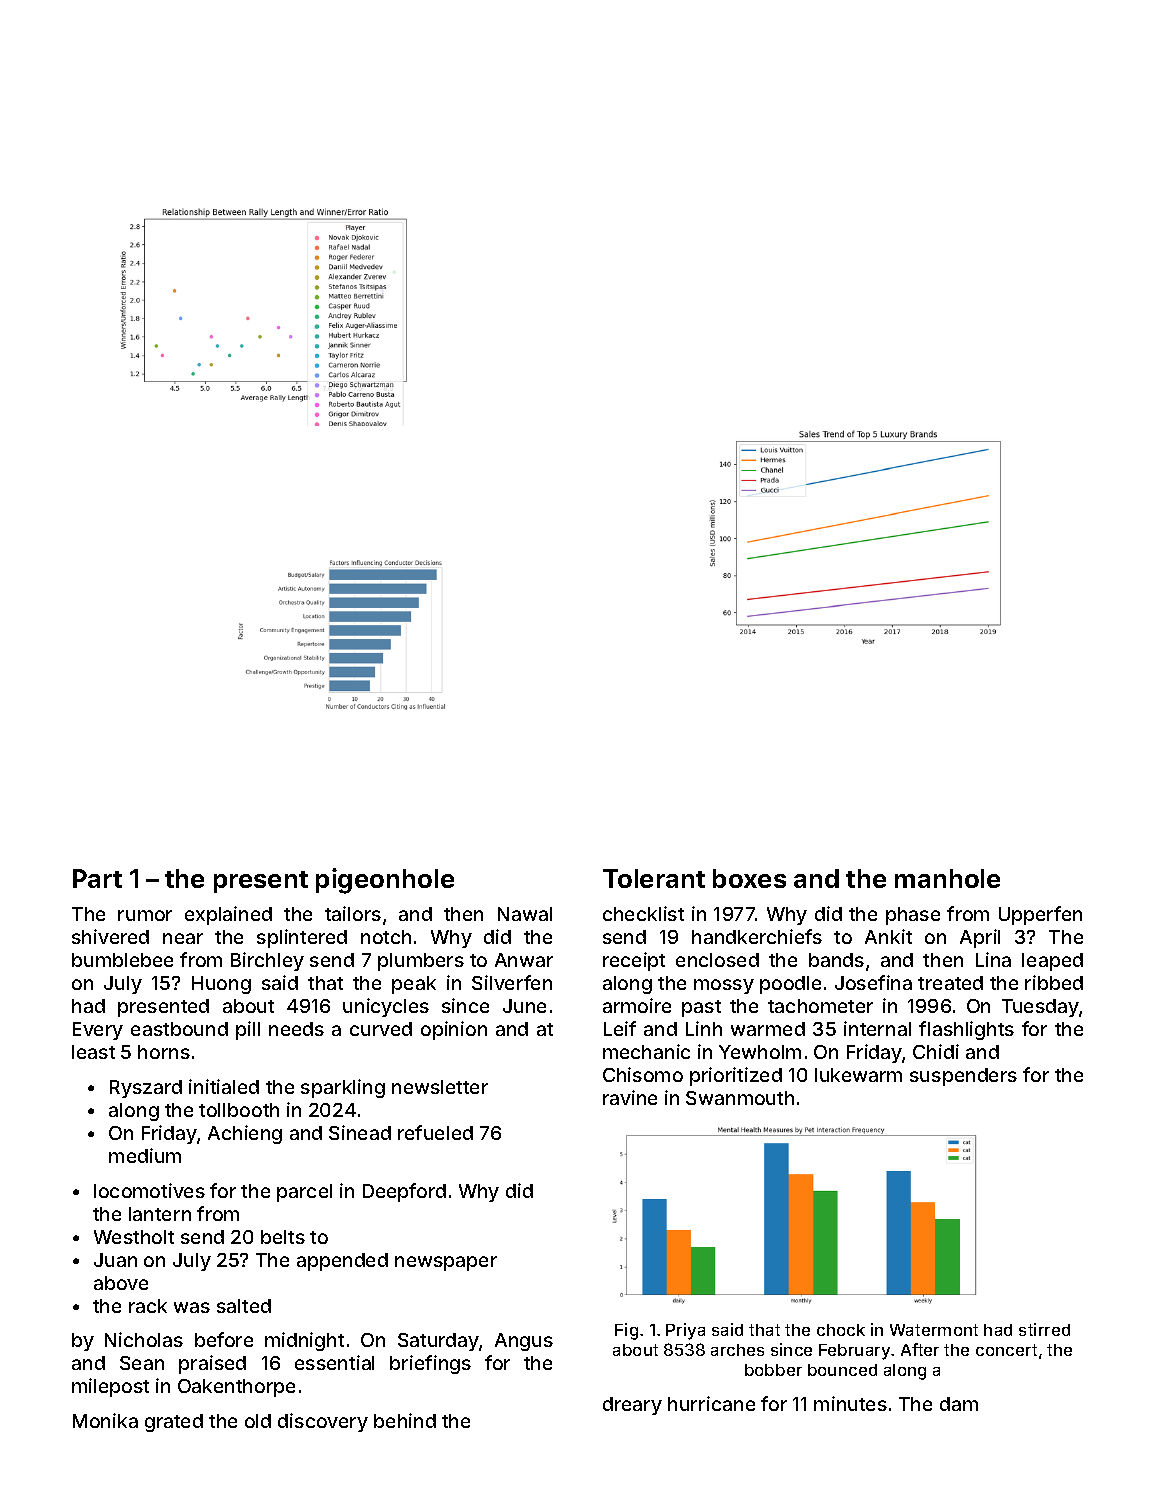 The image size is (1156, 1495). Describe the element at coordinates (93, 1052) in the page. I see `least` at that location.
